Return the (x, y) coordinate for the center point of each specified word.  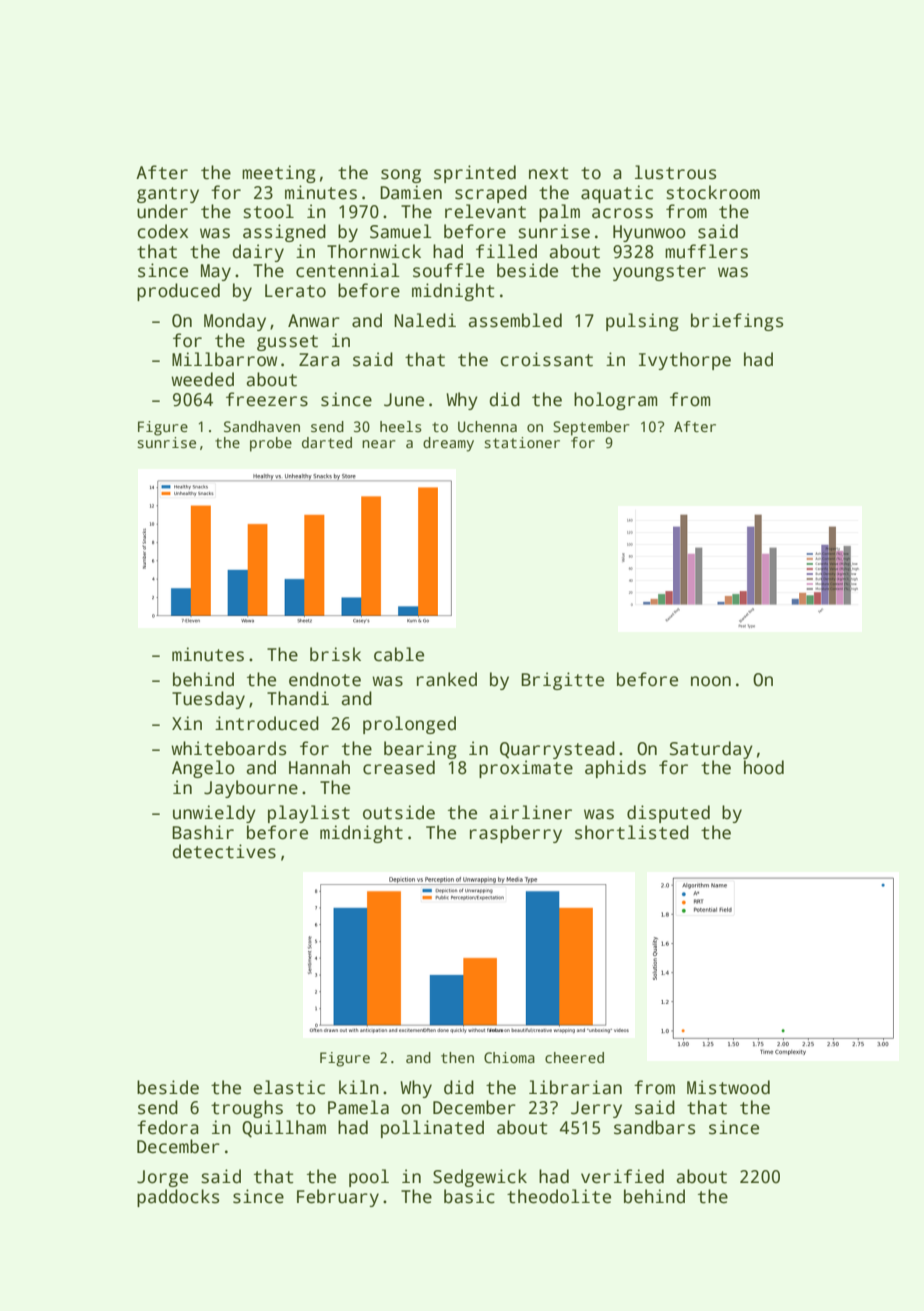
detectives (224, 851)
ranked (447, 679)
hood (764, 767)
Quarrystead (557, 750)
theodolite (559, 1196)
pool (369, 1178)
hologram (615, 401)
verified (622, 1176)
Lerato (295, 291)
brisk (335, 654)
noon (711, 681)
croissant (546, 359)
